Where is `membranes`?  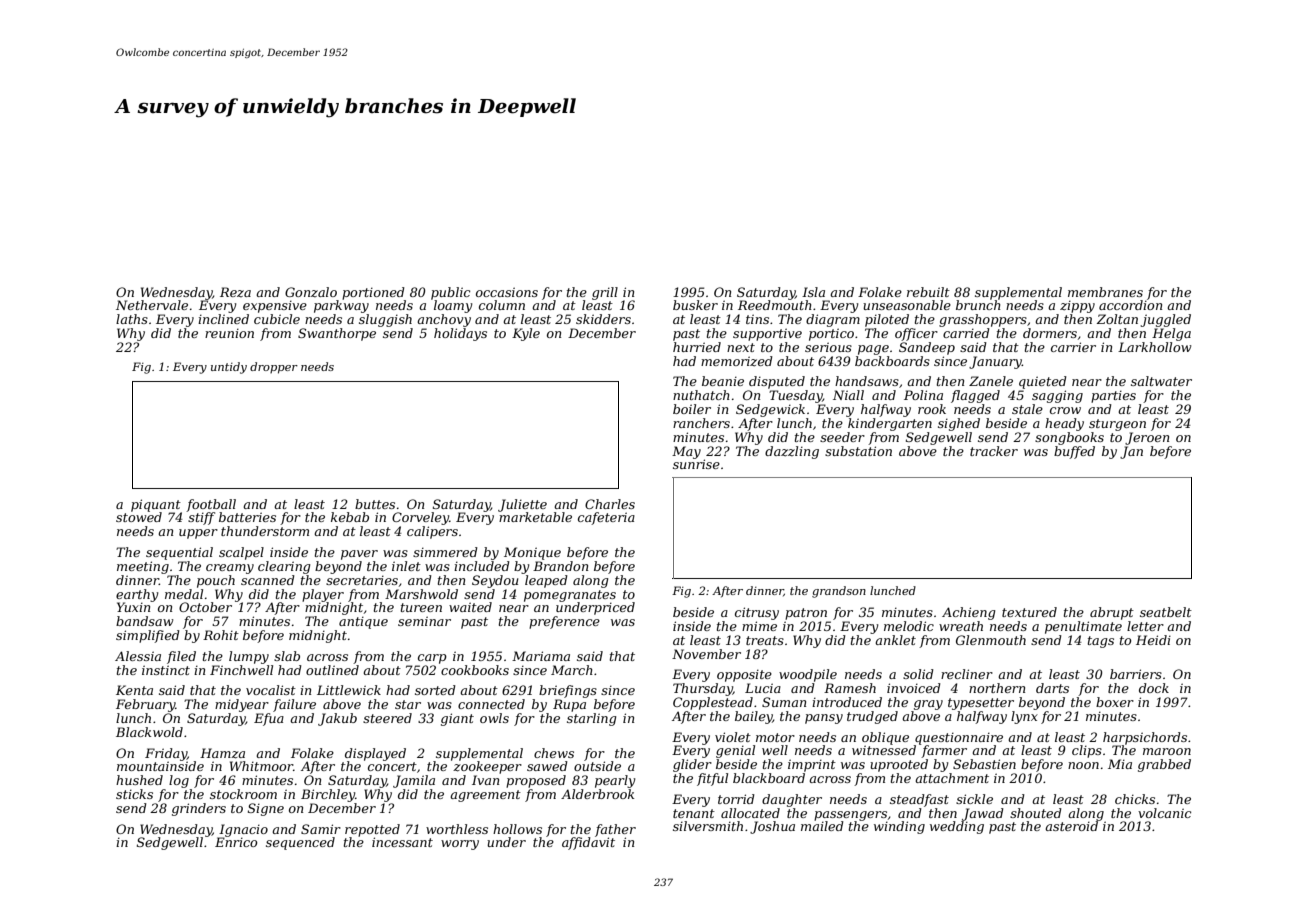
membranes is located at coordinates (1105, 292).
